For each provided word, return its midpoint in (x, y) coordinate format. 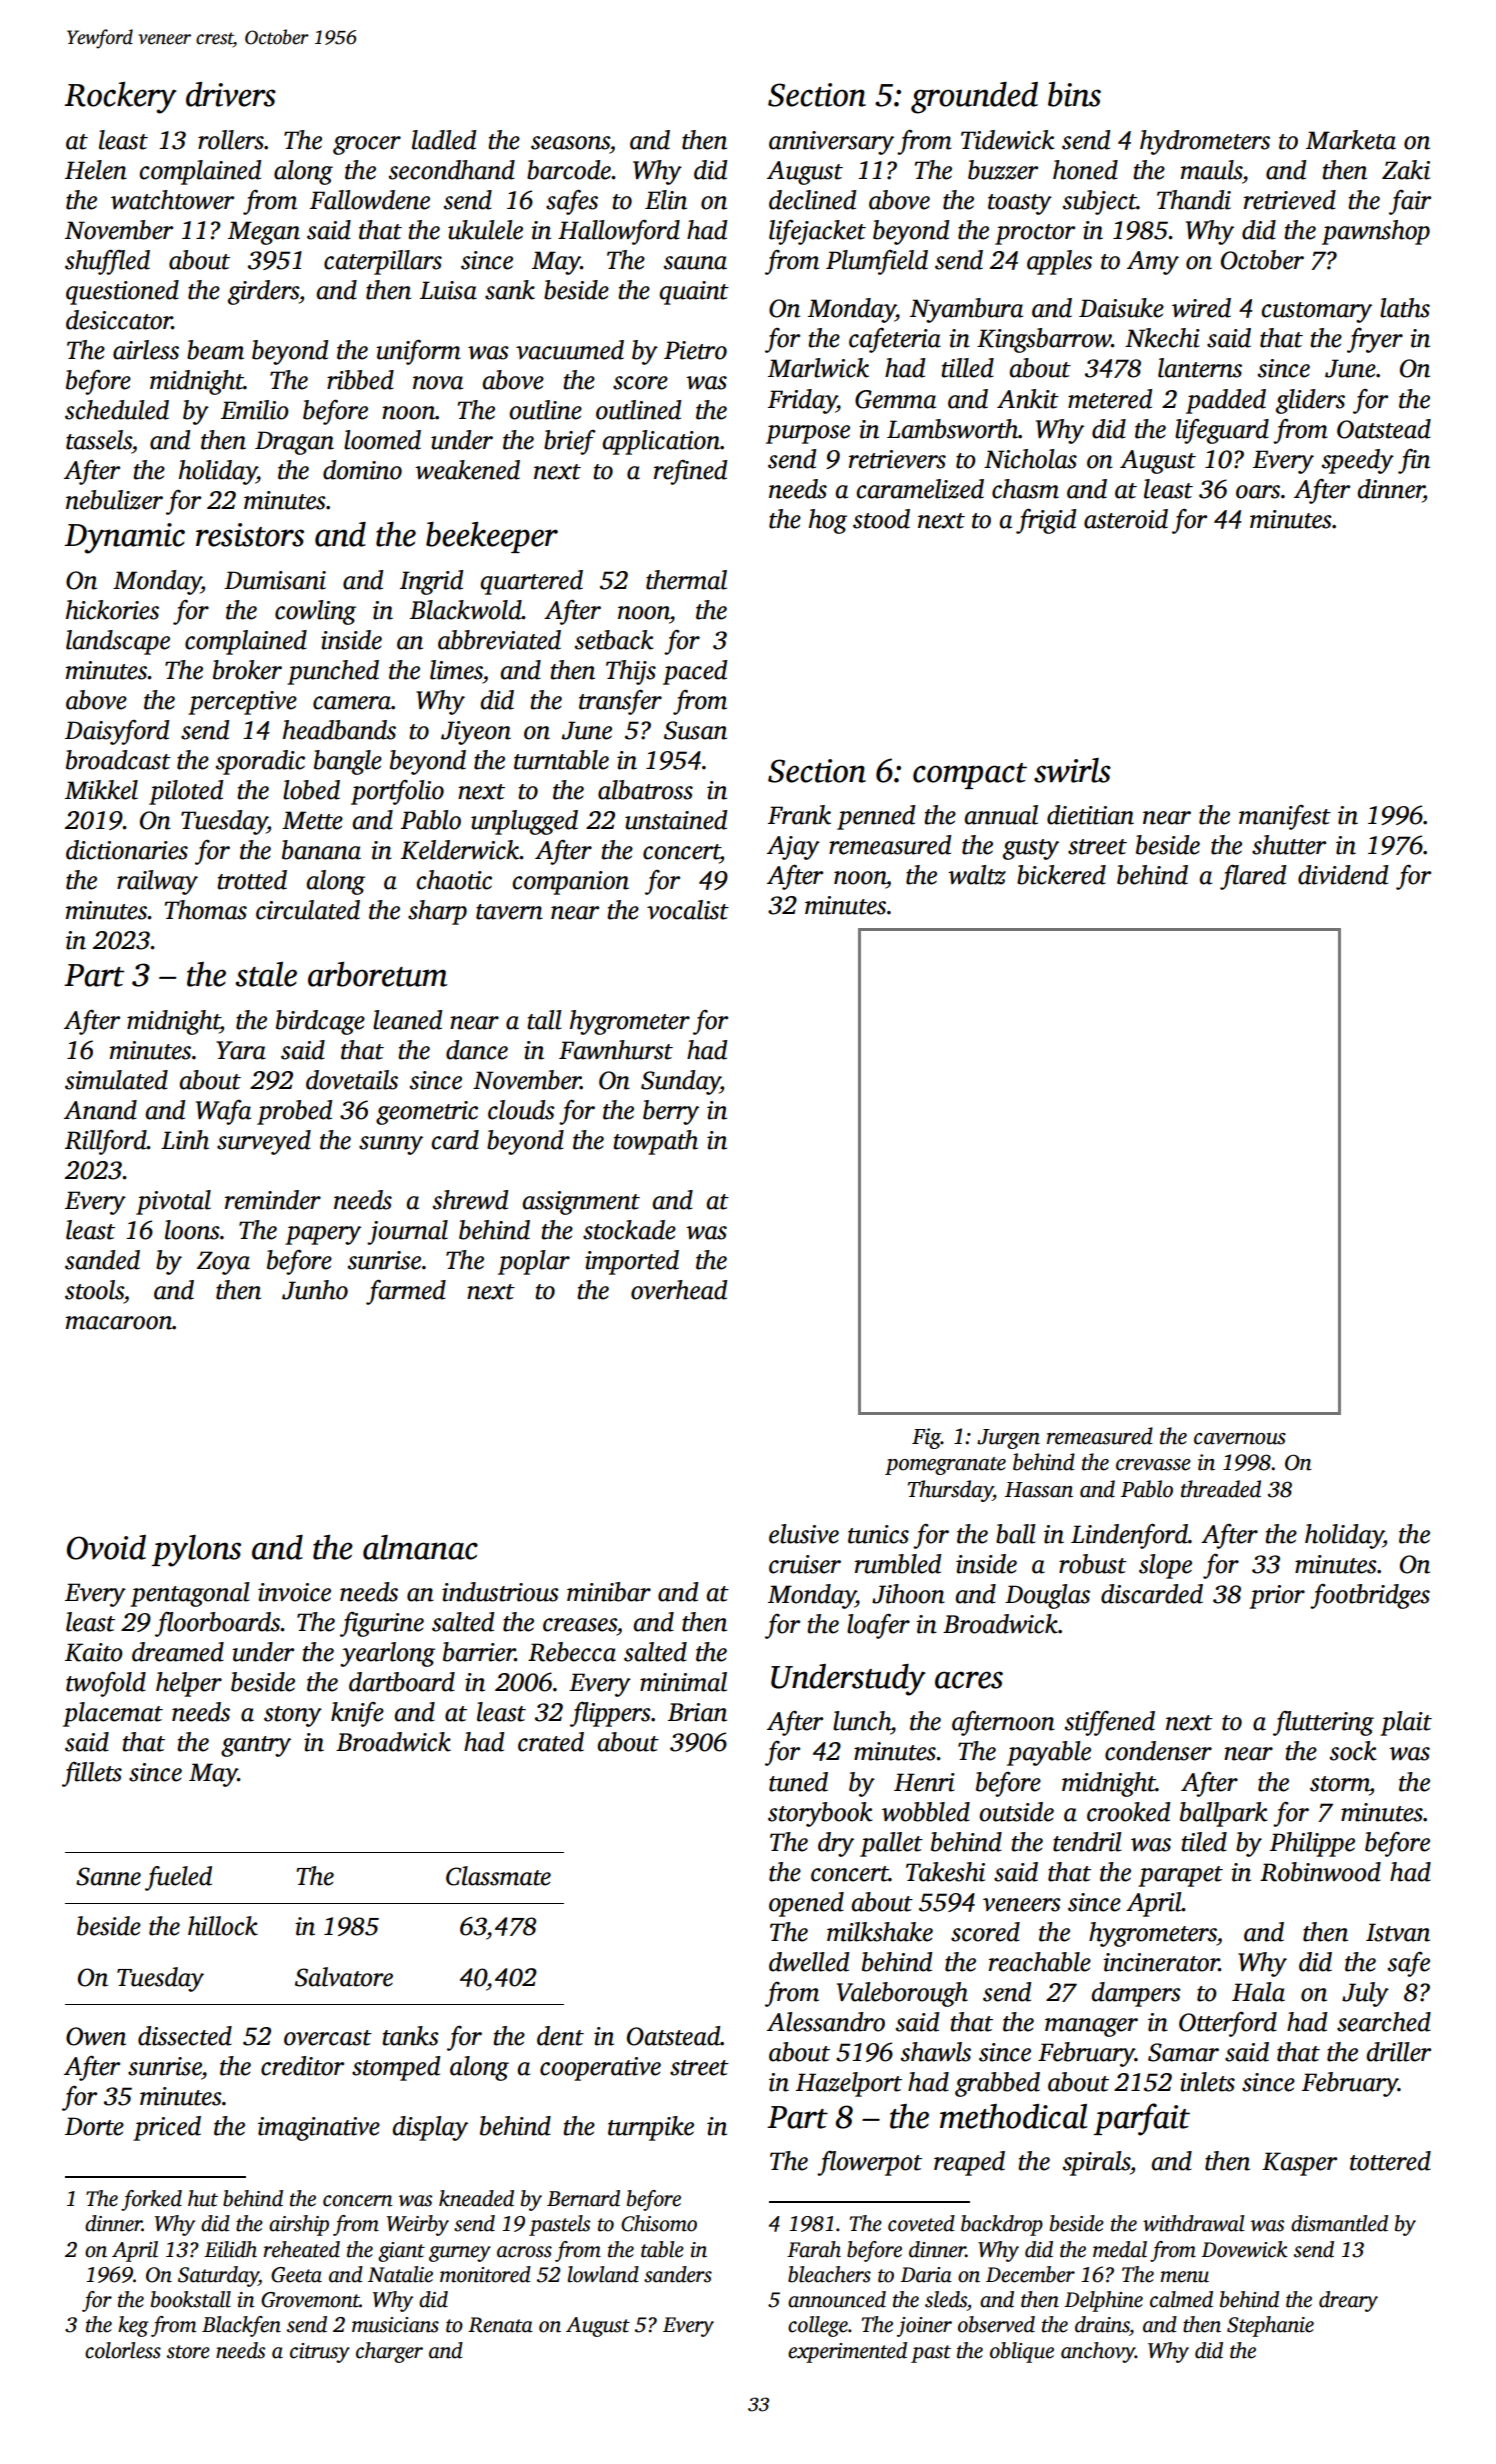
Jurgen (1008, 1439)
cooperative (600, 2069)
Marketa (1351, 140)
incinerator (1161, 1962)
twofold (106, 1684)
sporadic (260, 762)
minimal (683, 1682)
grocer (367, 145)
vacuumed (570, 350)
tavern (509, 912)
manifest (1285, 817)
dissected (185, 2036)
